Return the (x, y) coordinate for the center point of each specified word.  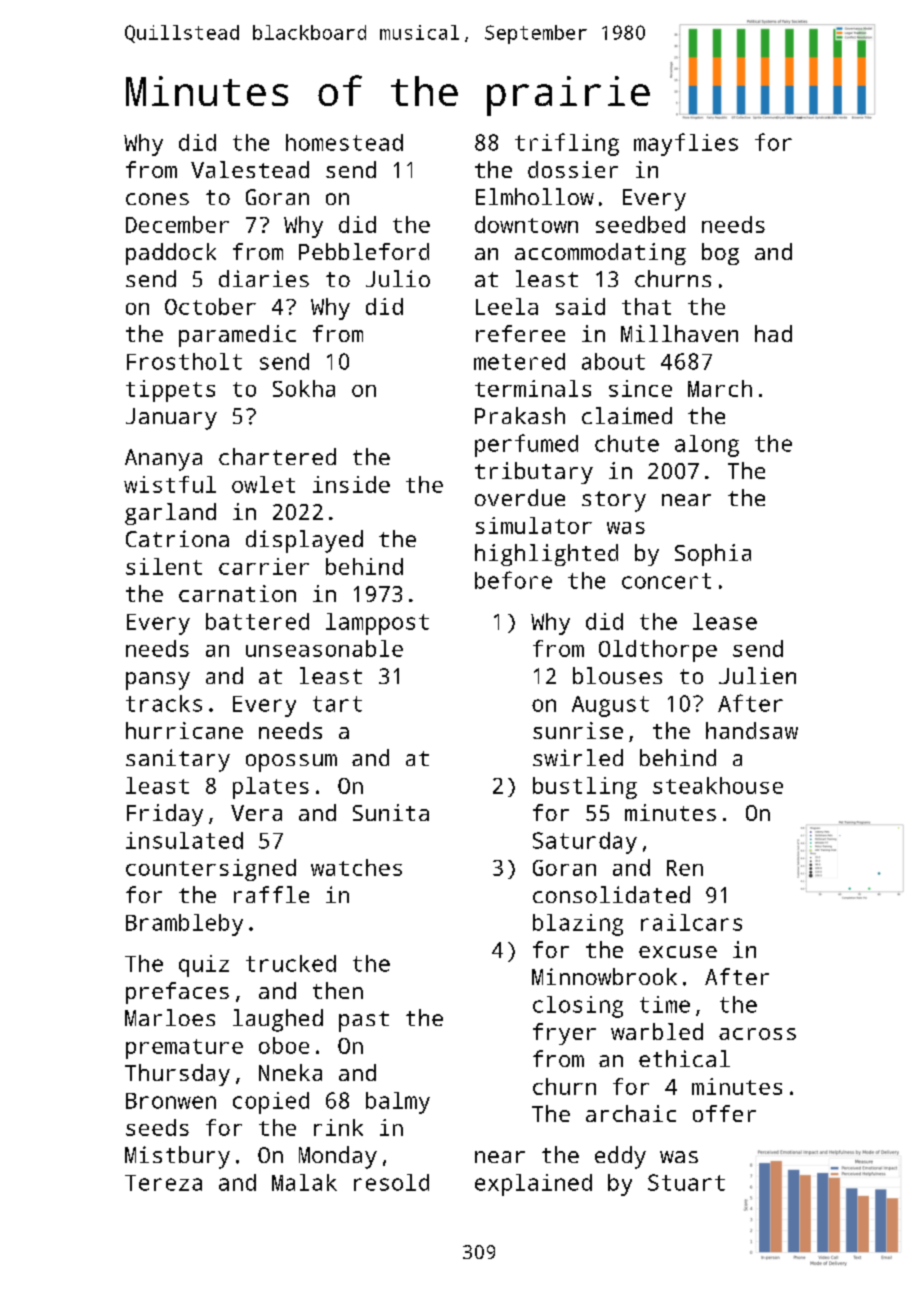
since (640, 388)
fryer (564, 1034)
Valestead (250, 169)
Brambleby (184, 925)
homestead (344, 142)
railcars (691, 922)
